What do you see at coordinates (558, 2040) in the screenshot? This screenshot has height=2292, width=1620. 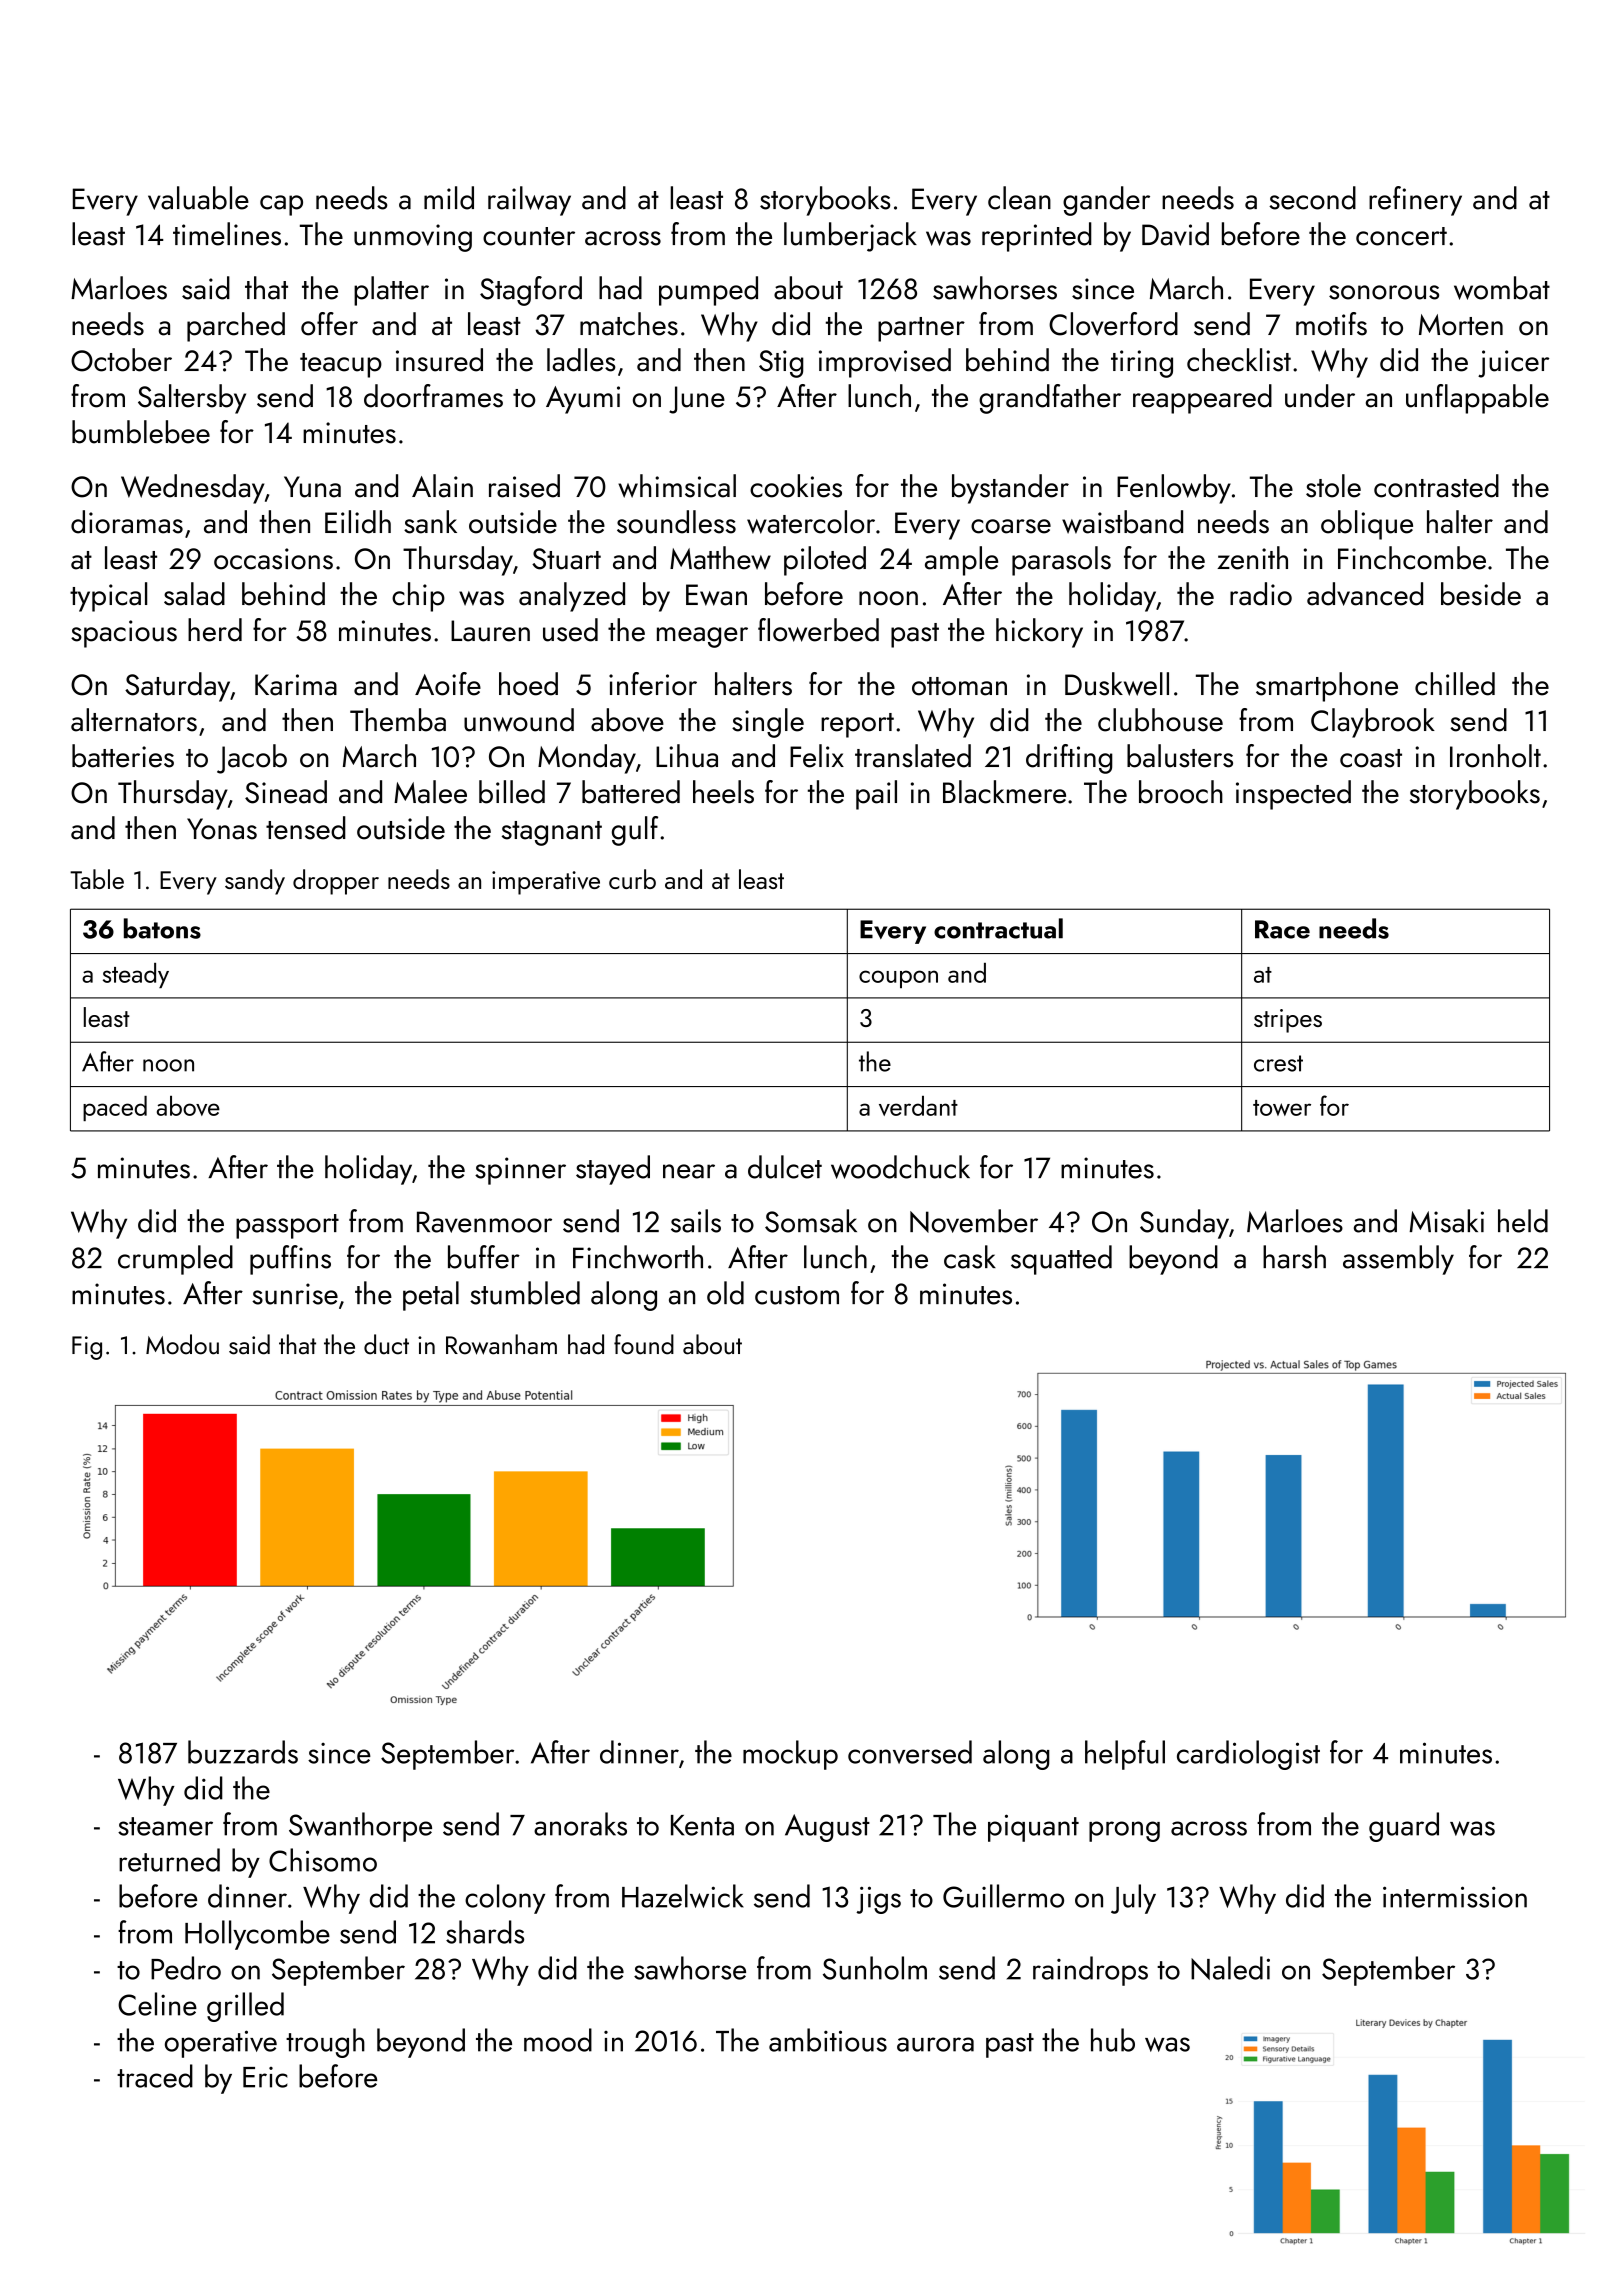 I see `mood` at bounding box center [558, 2040].
